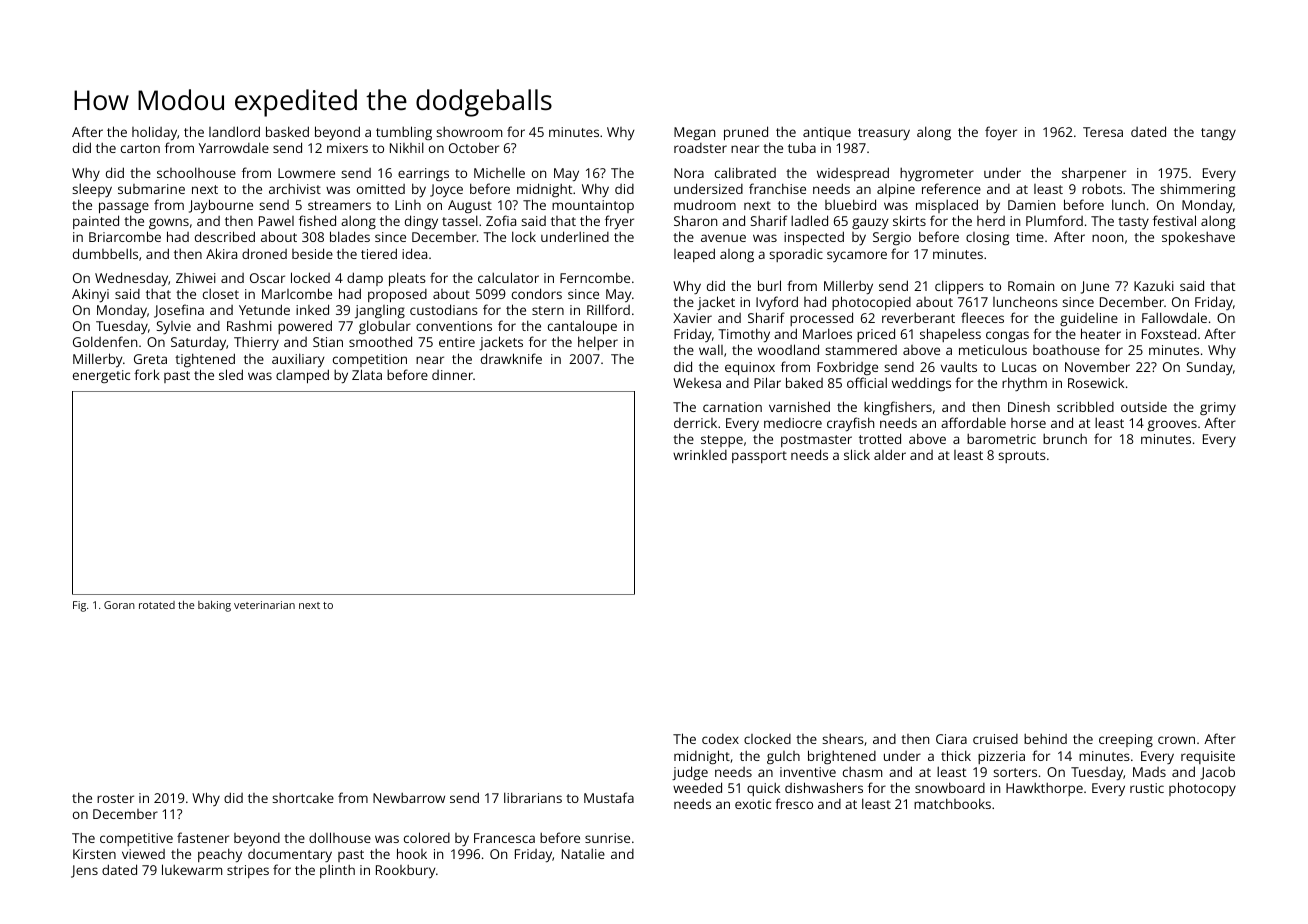  I want to click on wrinkled, so click(700, 454).
